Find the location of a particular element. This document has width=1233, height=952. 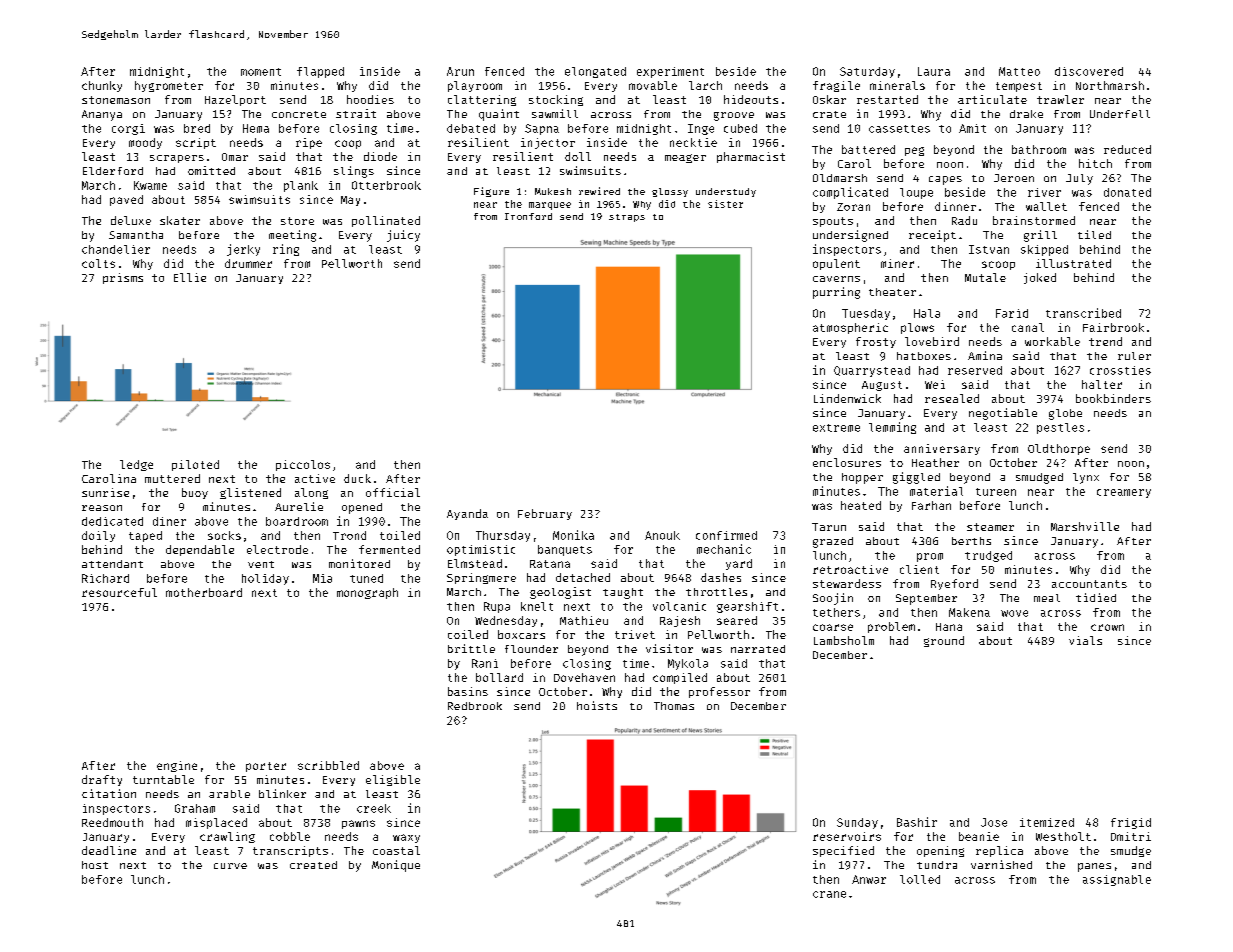

Ayanda is located at coordinates (467, 514).
